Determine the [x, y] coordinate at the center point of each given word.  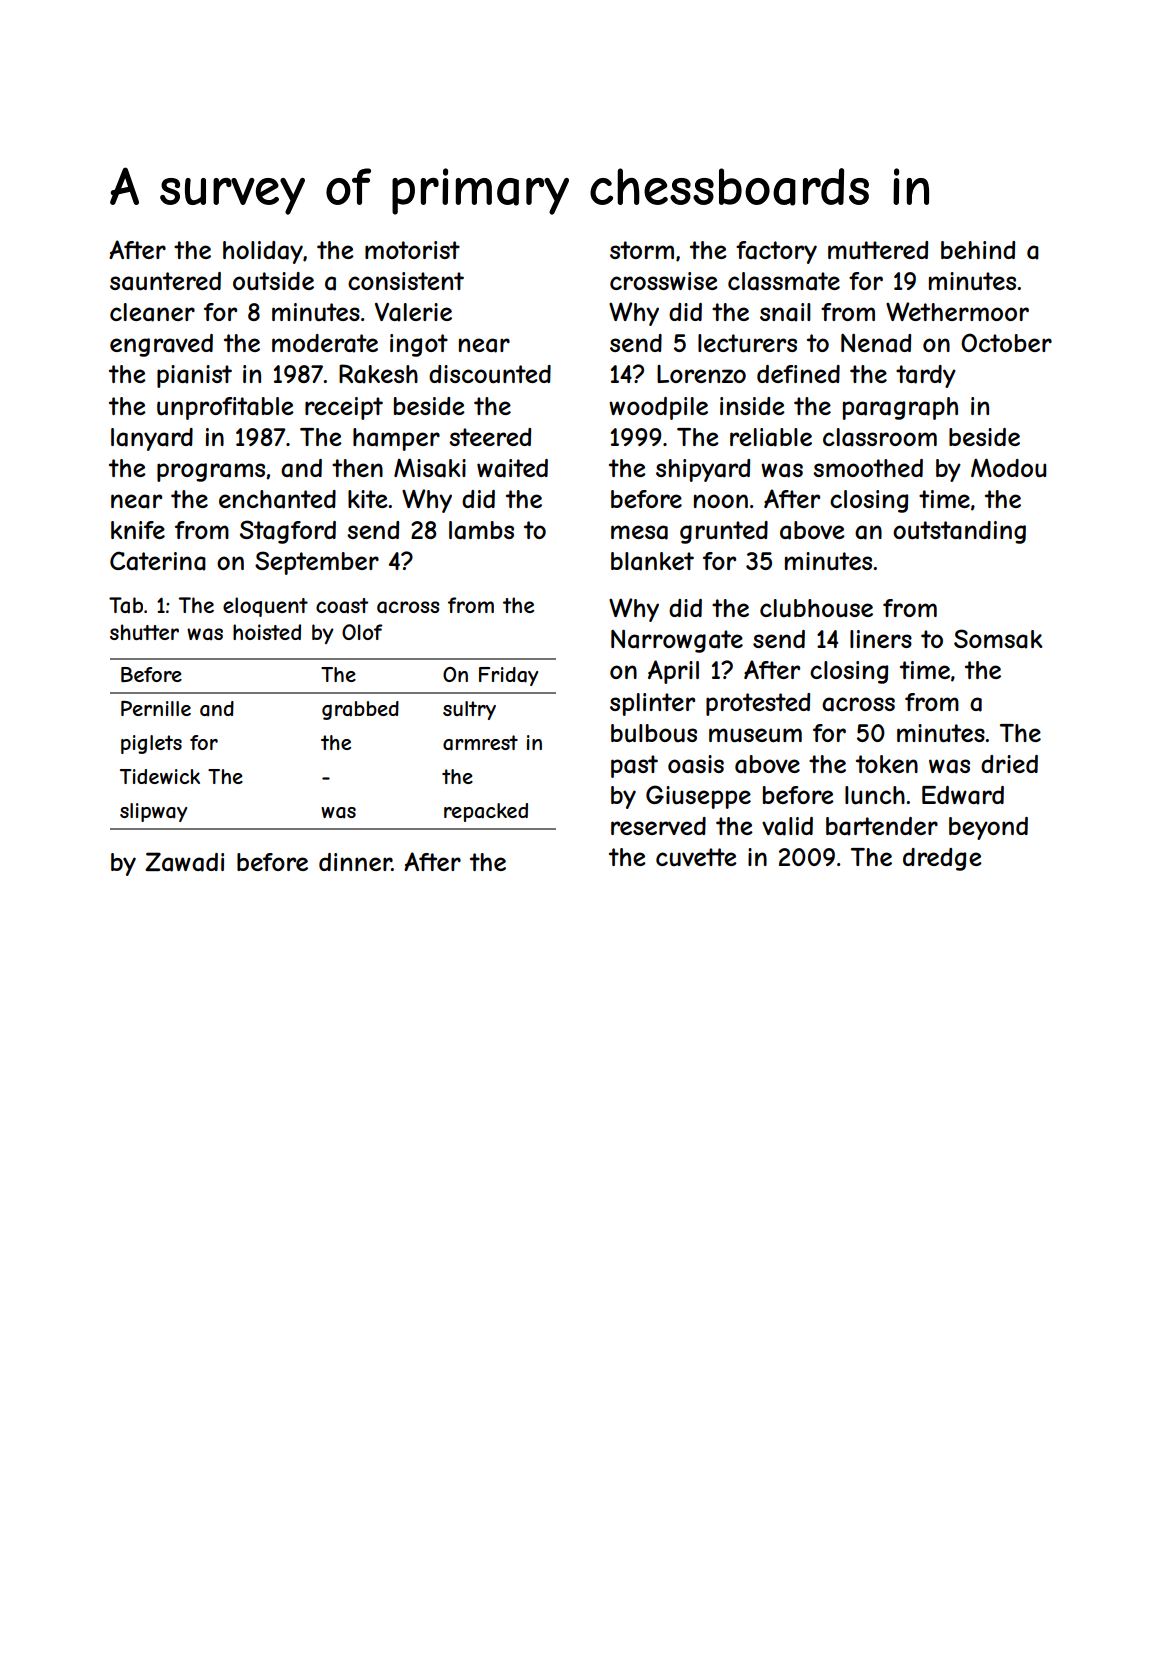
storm [642, 250]
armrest [480, 743]
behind [978, 250]
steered [490, 437]
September [317, 563]
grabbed [360, 710]
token [887, 764]
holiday [263, 252]
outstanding [959, 532]
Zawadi [184, 862]
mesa [639, 532]
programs [211, 472]
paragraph [900, 408]
